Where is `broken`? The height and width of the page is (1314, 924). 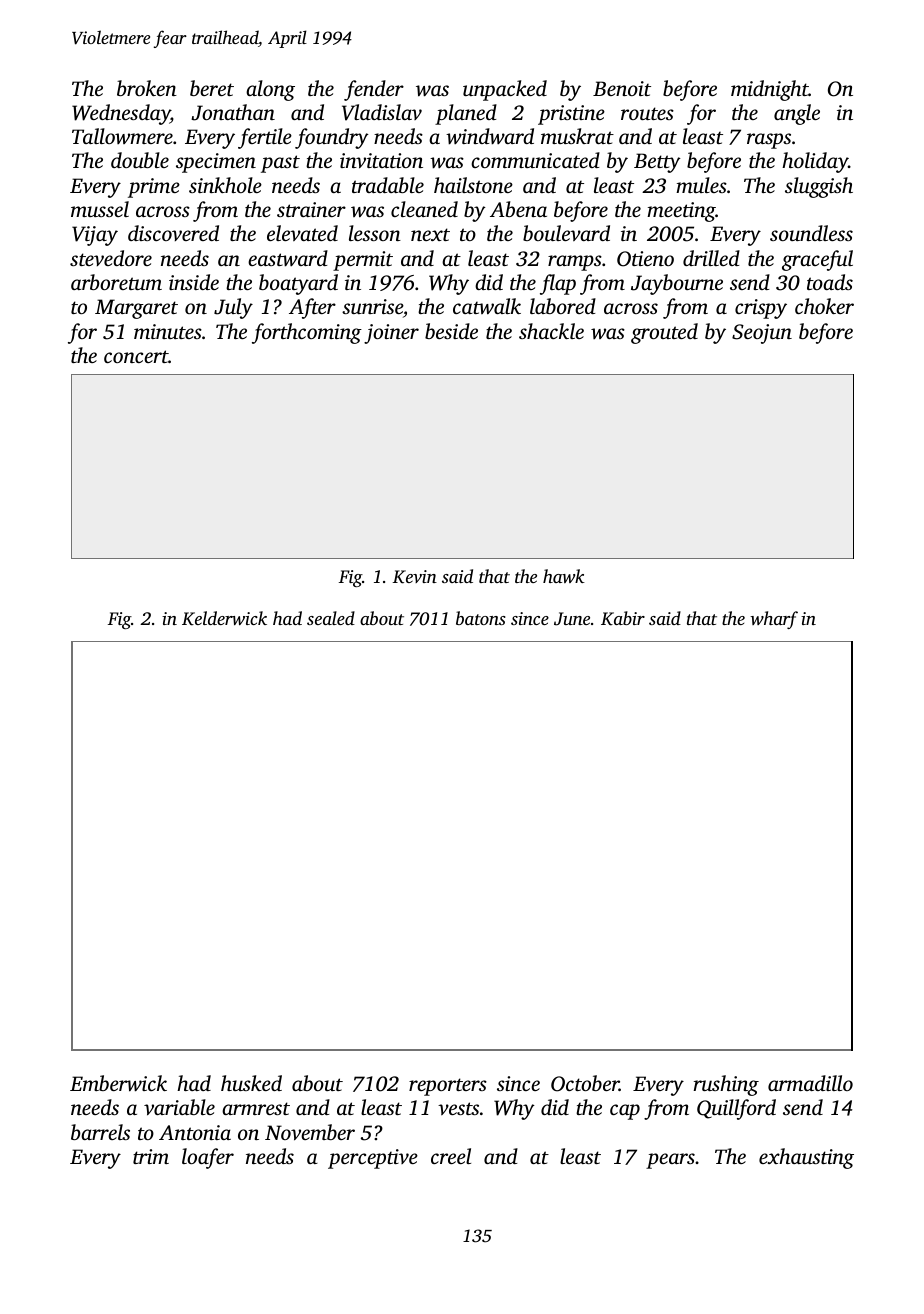
broken is located at coordinates (147, 88).
